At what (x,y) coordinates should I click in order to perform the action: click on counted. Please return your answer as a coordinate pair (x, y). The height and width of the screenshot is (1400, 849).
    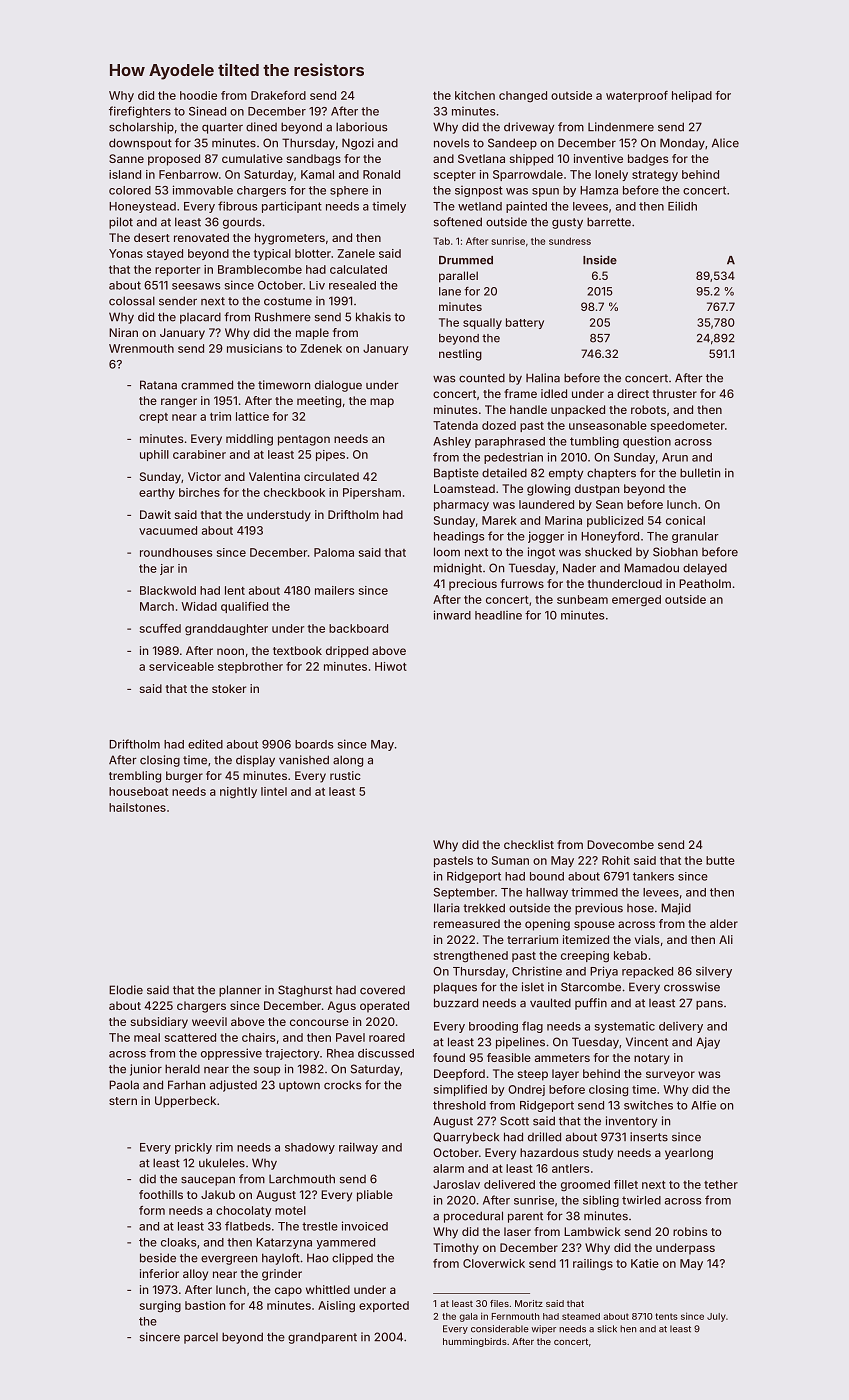
    Looking at the image, I should click on (482, 378).
